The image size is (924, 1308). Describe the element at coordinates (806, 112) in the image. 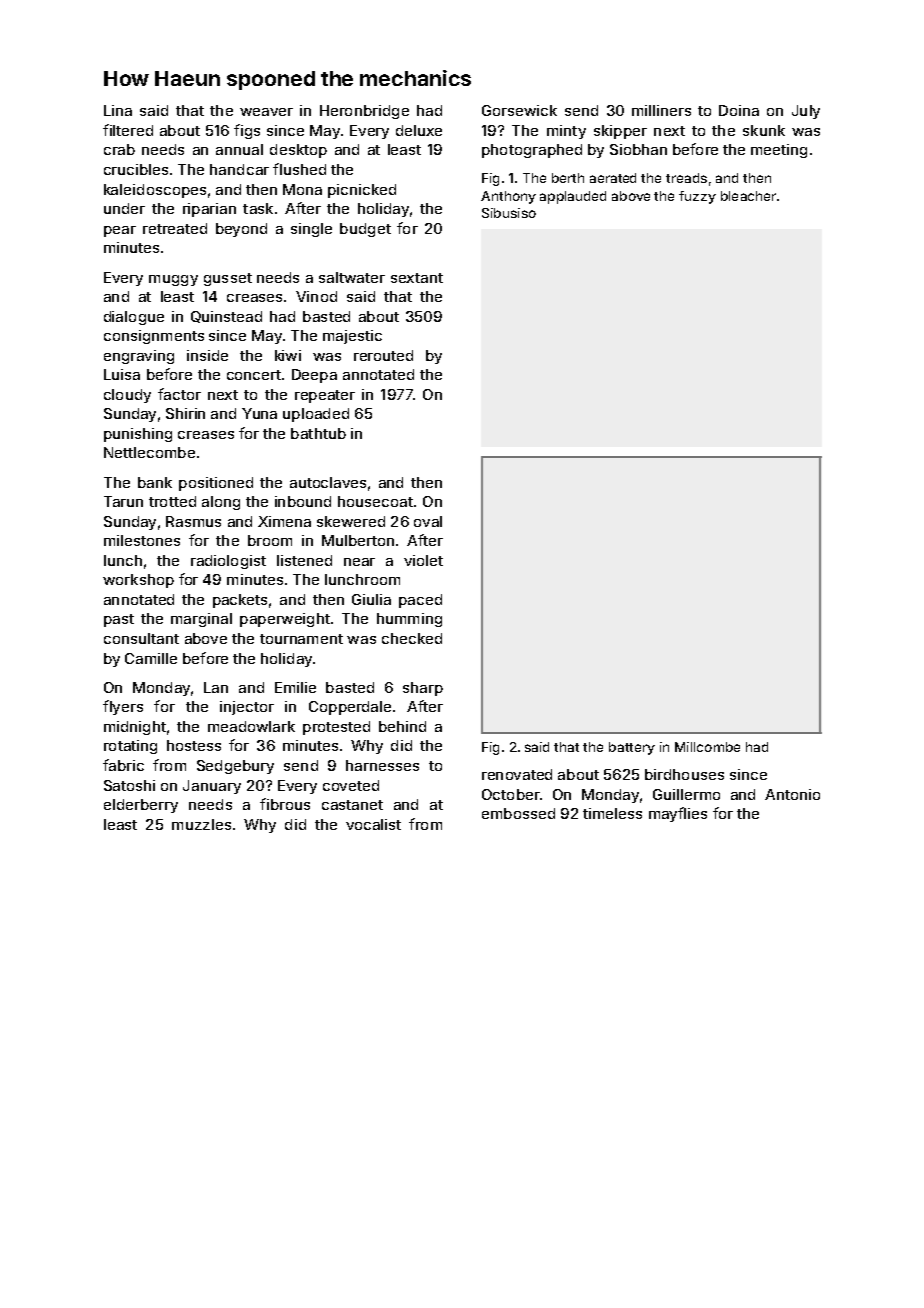

I see `July` at that location.
